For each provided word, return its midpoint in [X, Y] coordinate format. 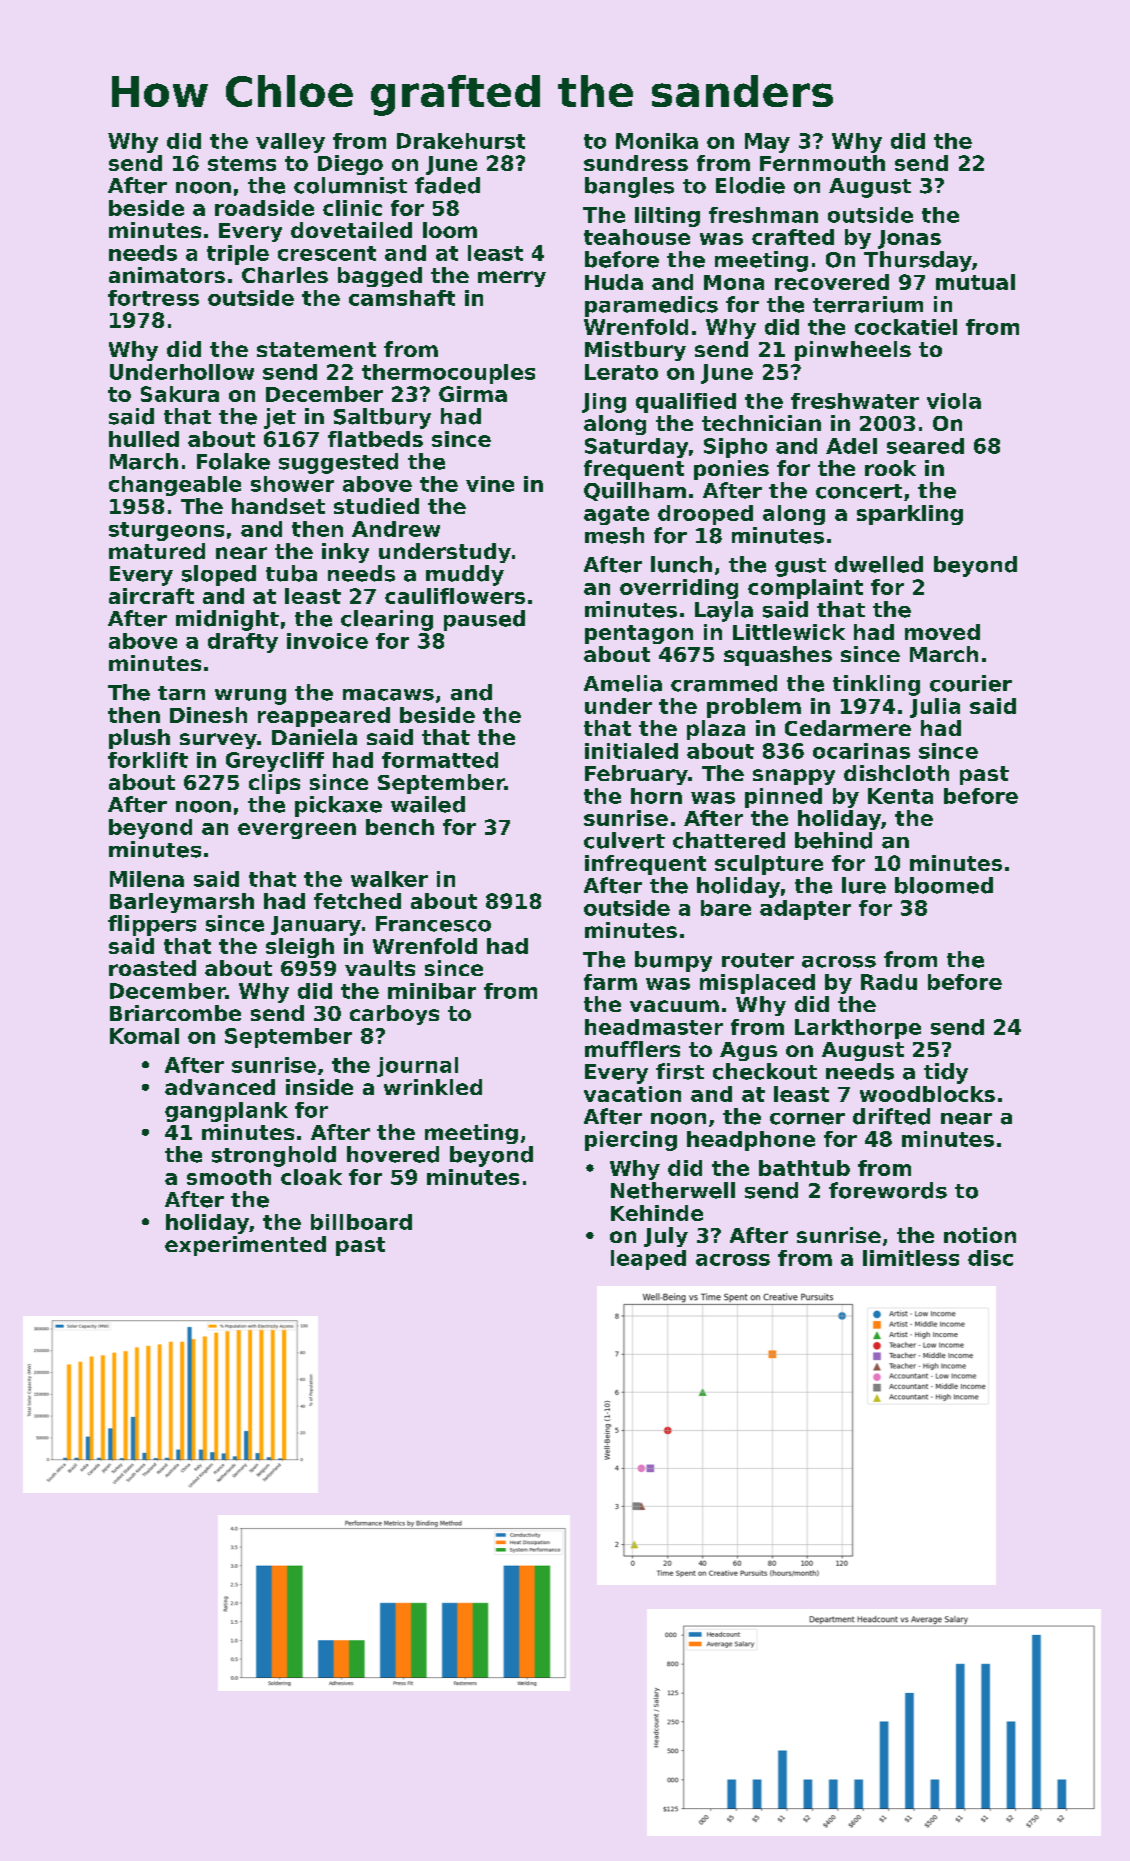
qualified [686, 403]
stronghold [274, 1156]
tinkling [876, 685]
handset [278, 506]
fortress [153, 298]
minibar [432, 991]
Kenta [900, 796]
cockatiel [906, 327]
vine [490, 484]
